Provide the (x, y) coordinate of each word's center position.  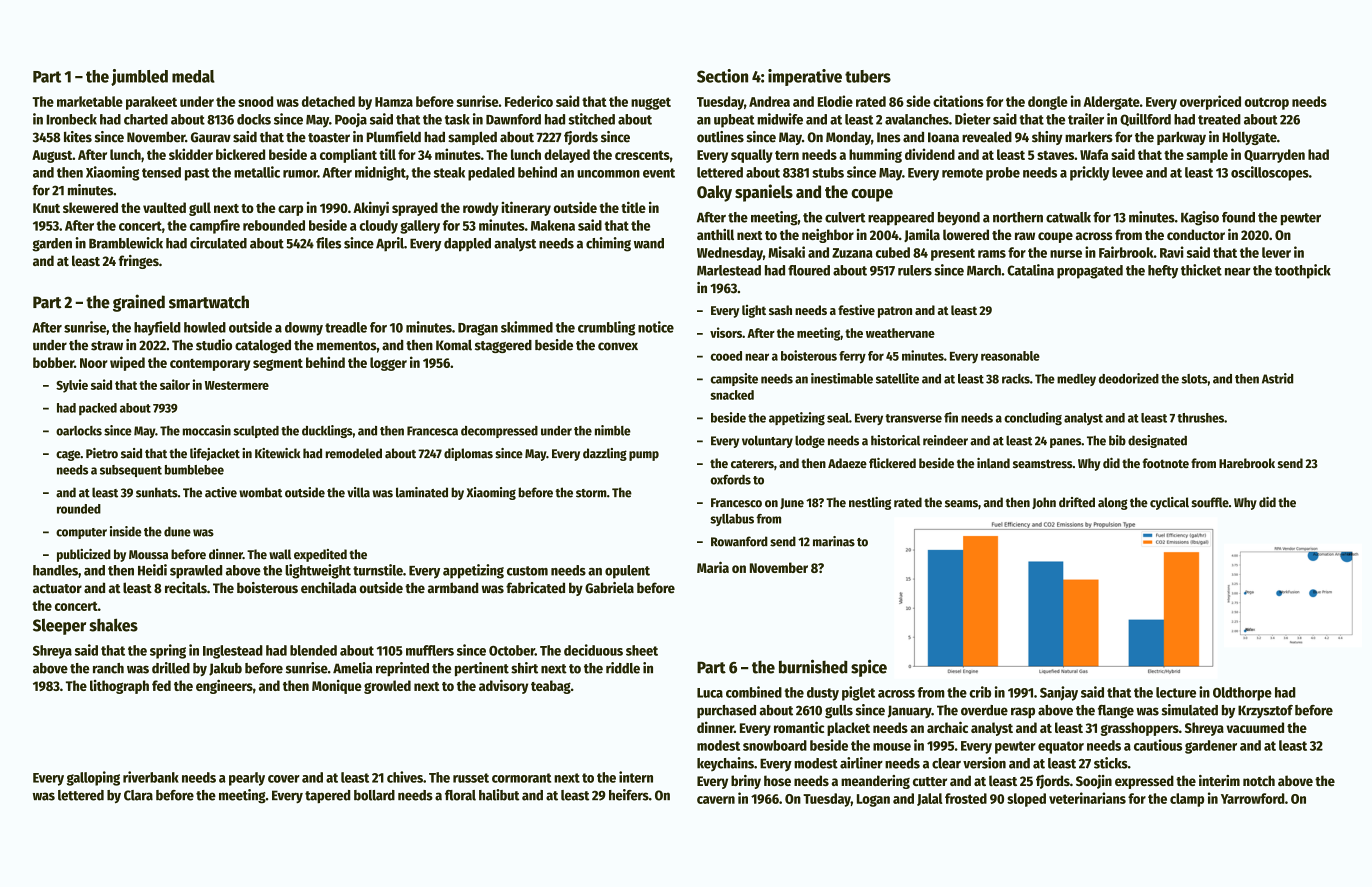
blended (313, 650)
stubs (828, 172)
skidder (191, 154)
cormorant (521, 778)
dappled (467, 245)
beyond (959, 218)
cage (68, 455)
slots (1194, 379)
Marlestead (729, 270)
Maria (713, 567)
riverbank (151, 777)
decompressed (499, 432)
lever (1276, 252)
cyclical (1169, 503)
